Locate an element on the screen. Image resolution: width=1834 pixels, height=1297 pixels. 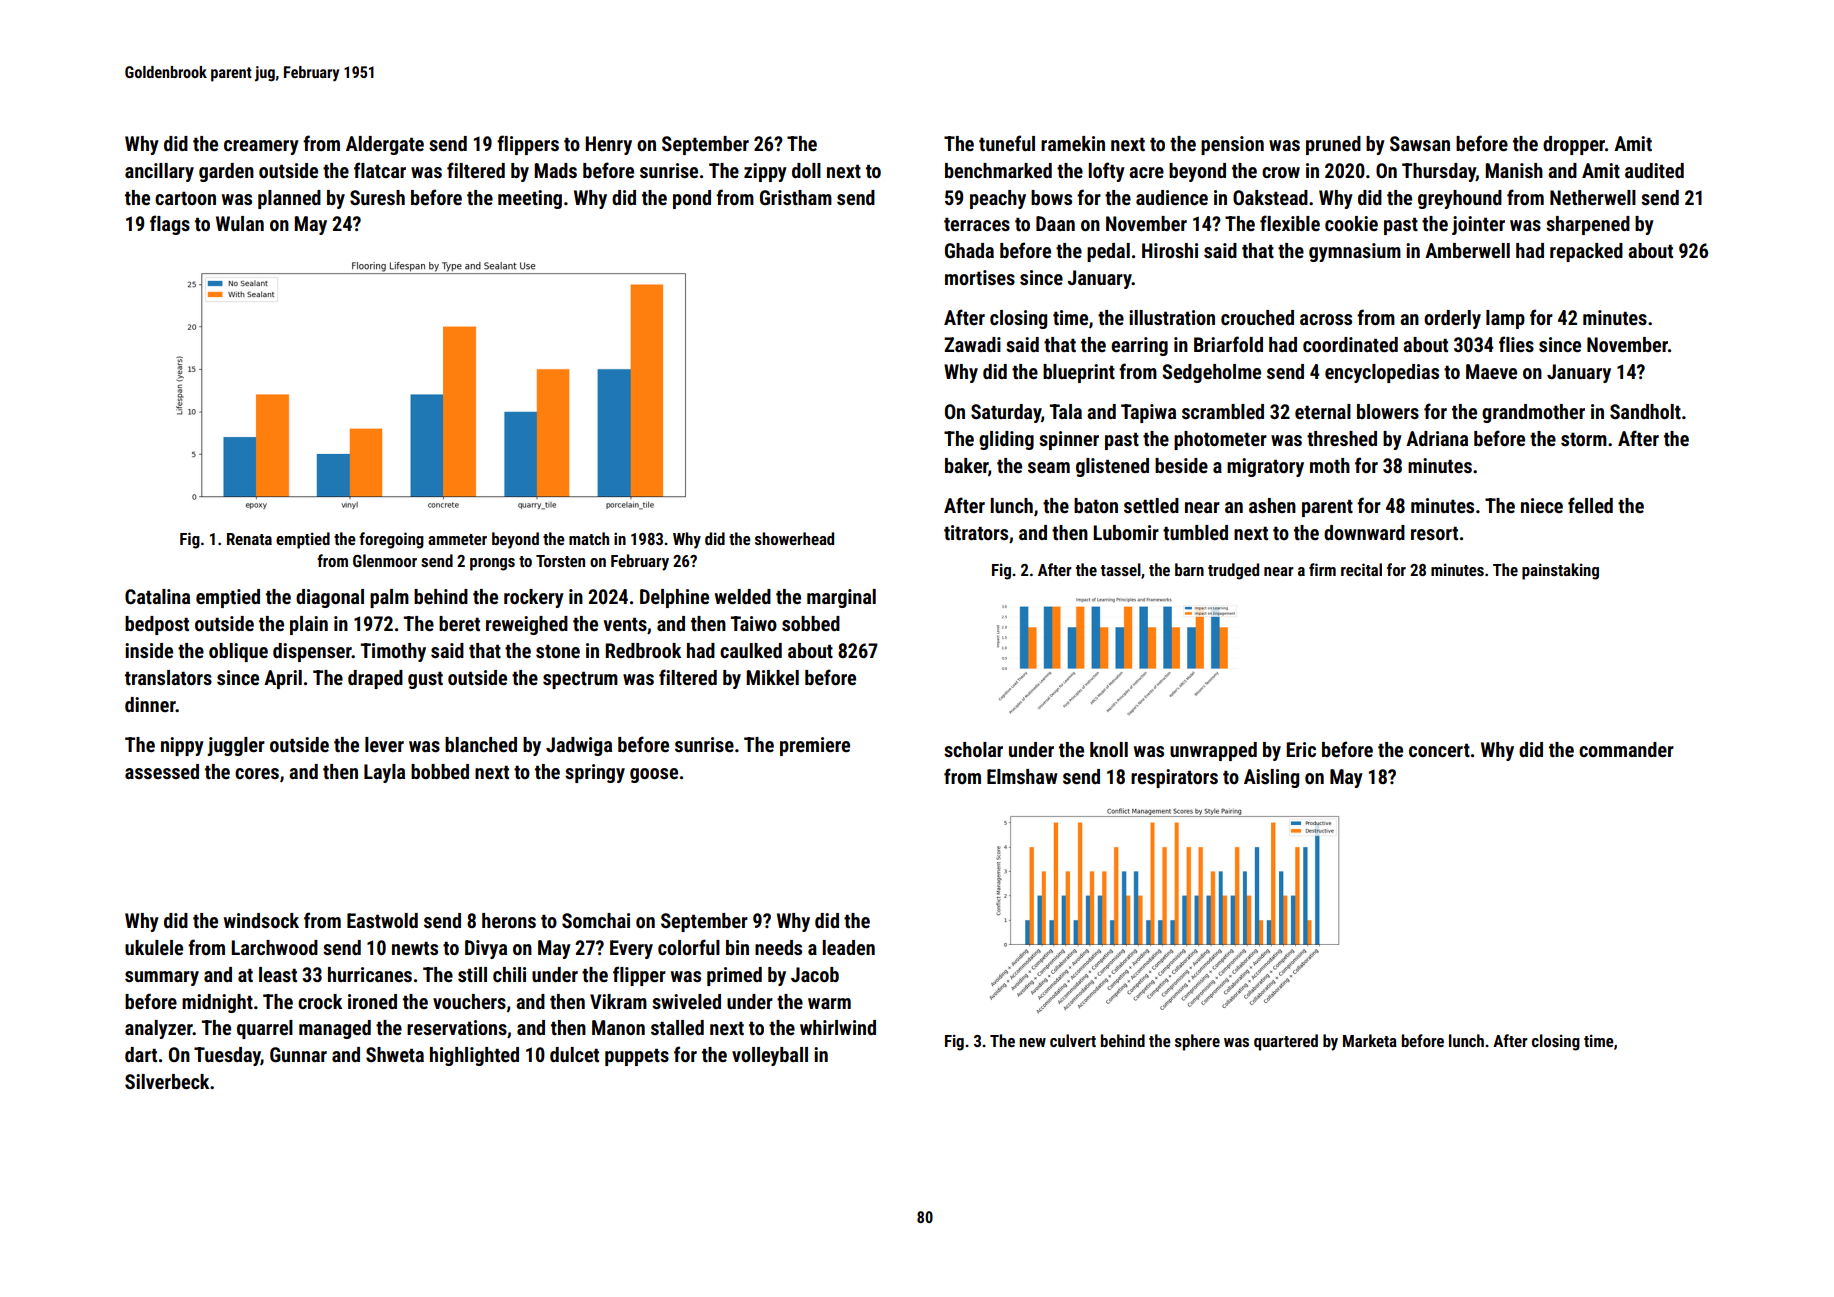
baker is located at coordinates (966, 465).
